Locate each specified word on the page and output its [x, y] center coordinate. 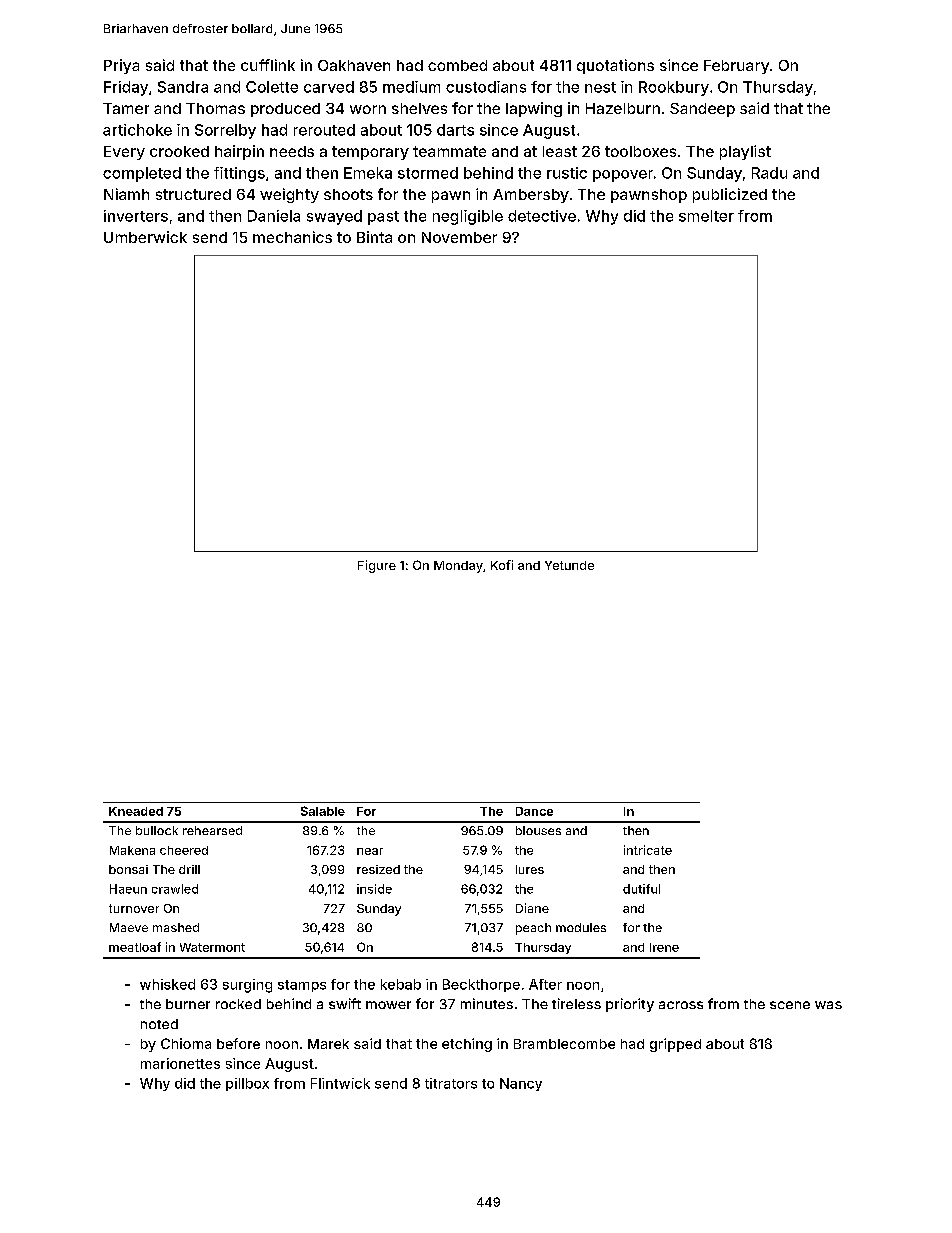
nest [600, 87]
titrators [451, 1083]
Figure [377, 566]
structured [193, 194]
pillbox [247, 1084]
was [828, 1005]
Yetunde [569, 565]
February [736, 67]
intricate [648, 850]
